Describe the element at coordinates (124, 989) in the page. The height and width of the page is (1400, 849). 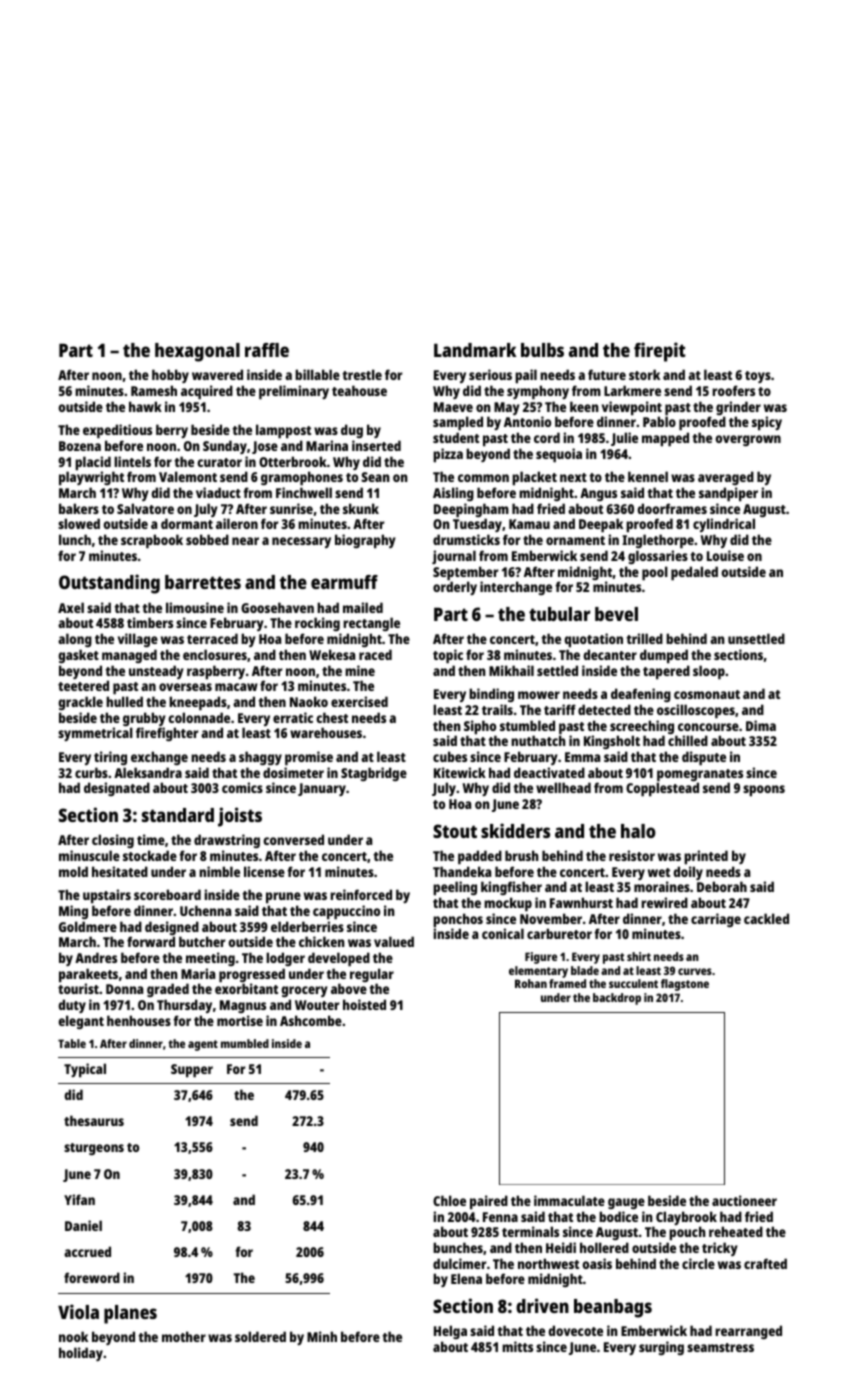
I see `Donna` at that location.
